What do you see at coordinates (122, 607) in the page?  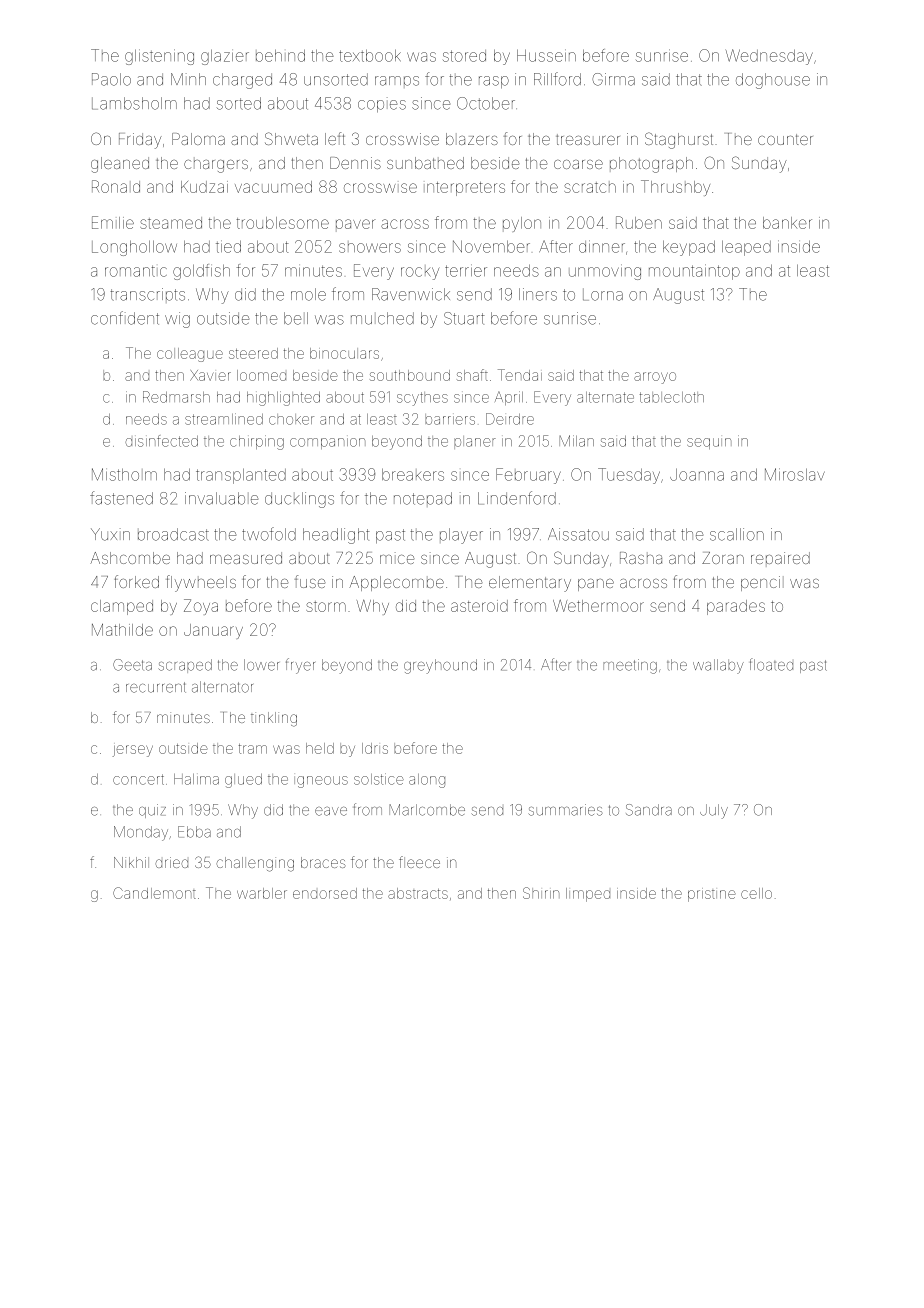 I see `clamped` at bounding box center [122, 607].
